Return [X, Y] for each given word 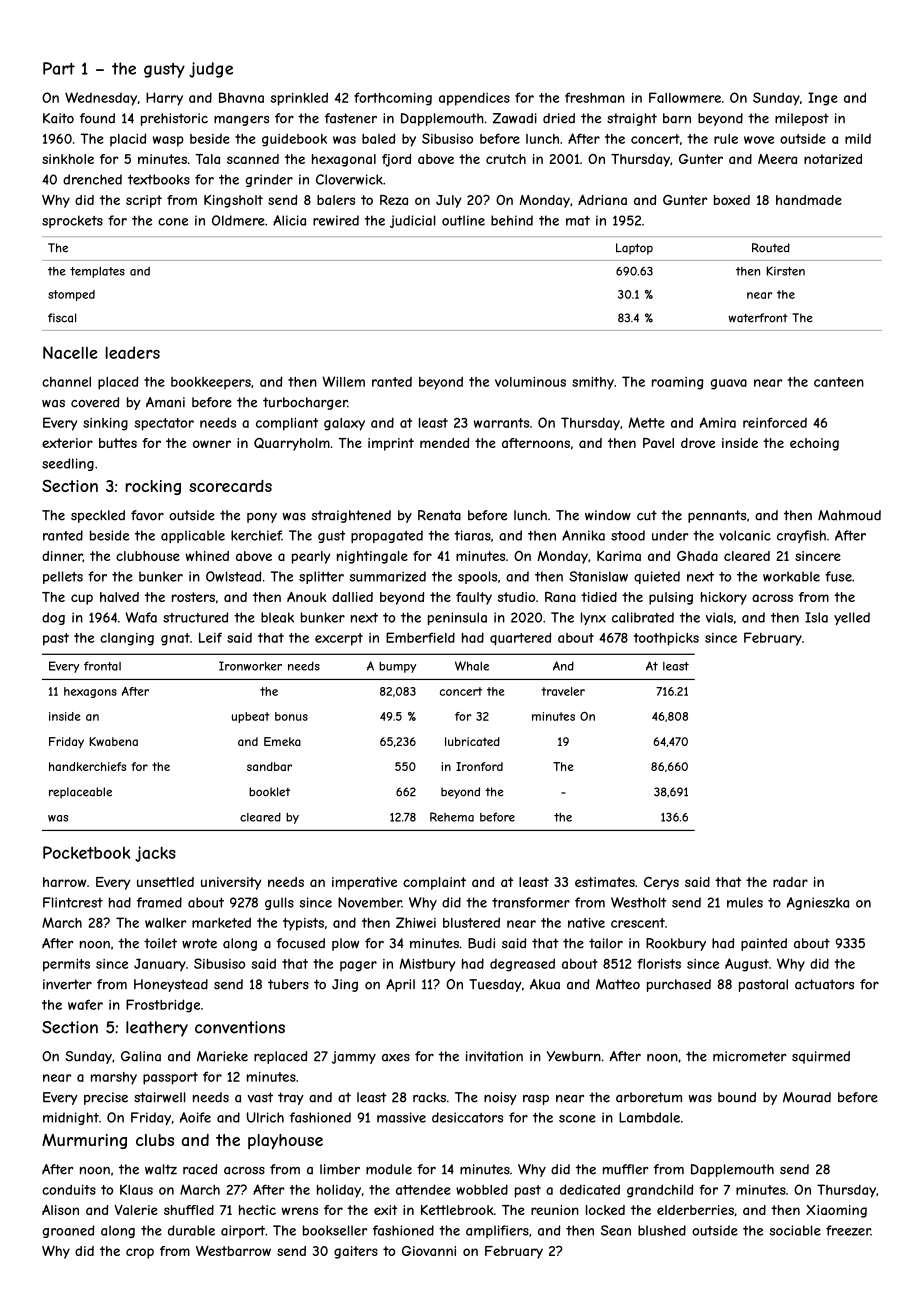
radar [790, 882]
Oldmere [238, 220]
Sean [616, 1230]
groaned [68, 1231]
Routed [771, 248]
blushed [662, 1230]
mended [444, 443]
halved [119, 597]
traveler [563, 691]
